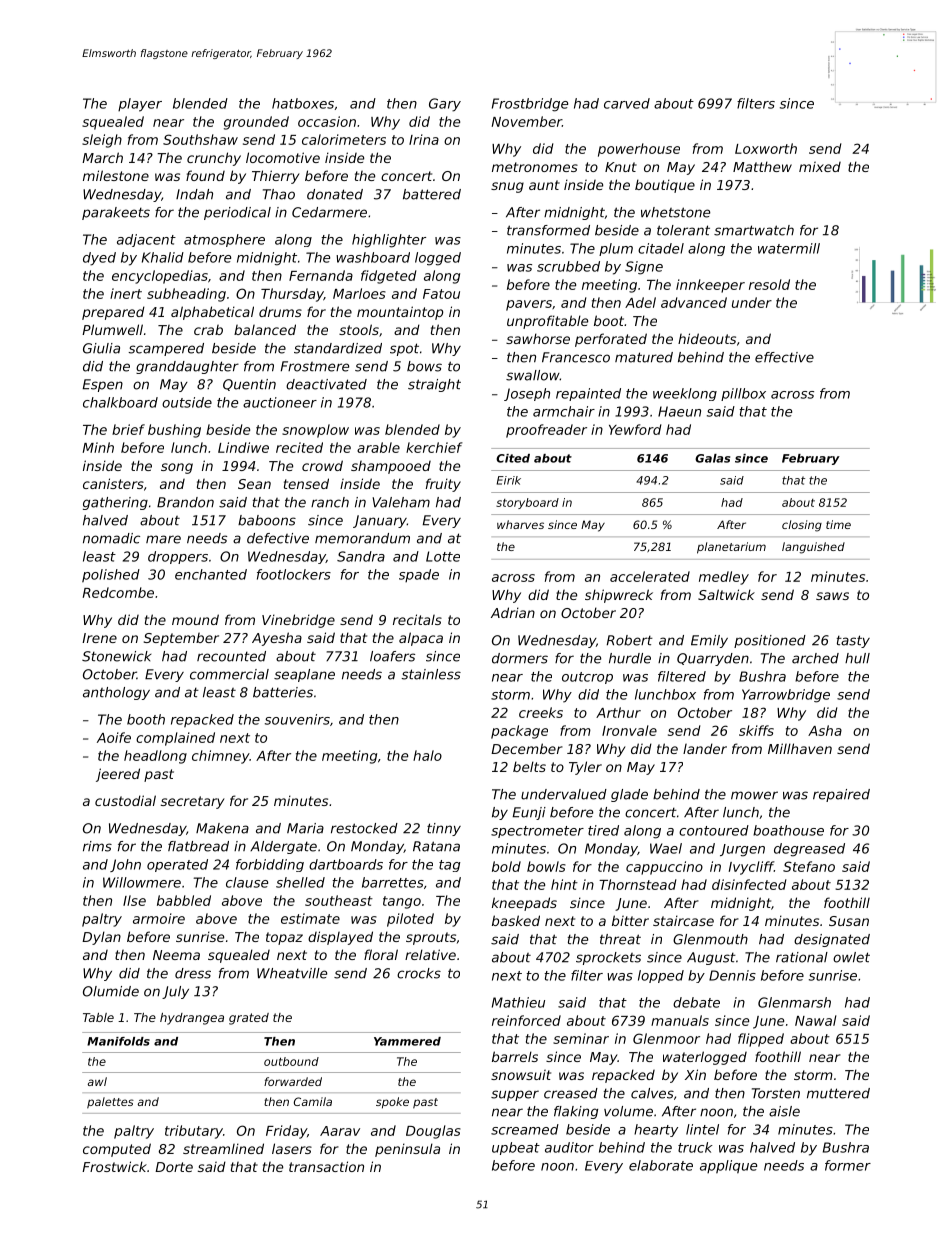 Image resolution: width=952 pixels, height=1233 pixels. I want to click on skiffs, so click(756, 730).
